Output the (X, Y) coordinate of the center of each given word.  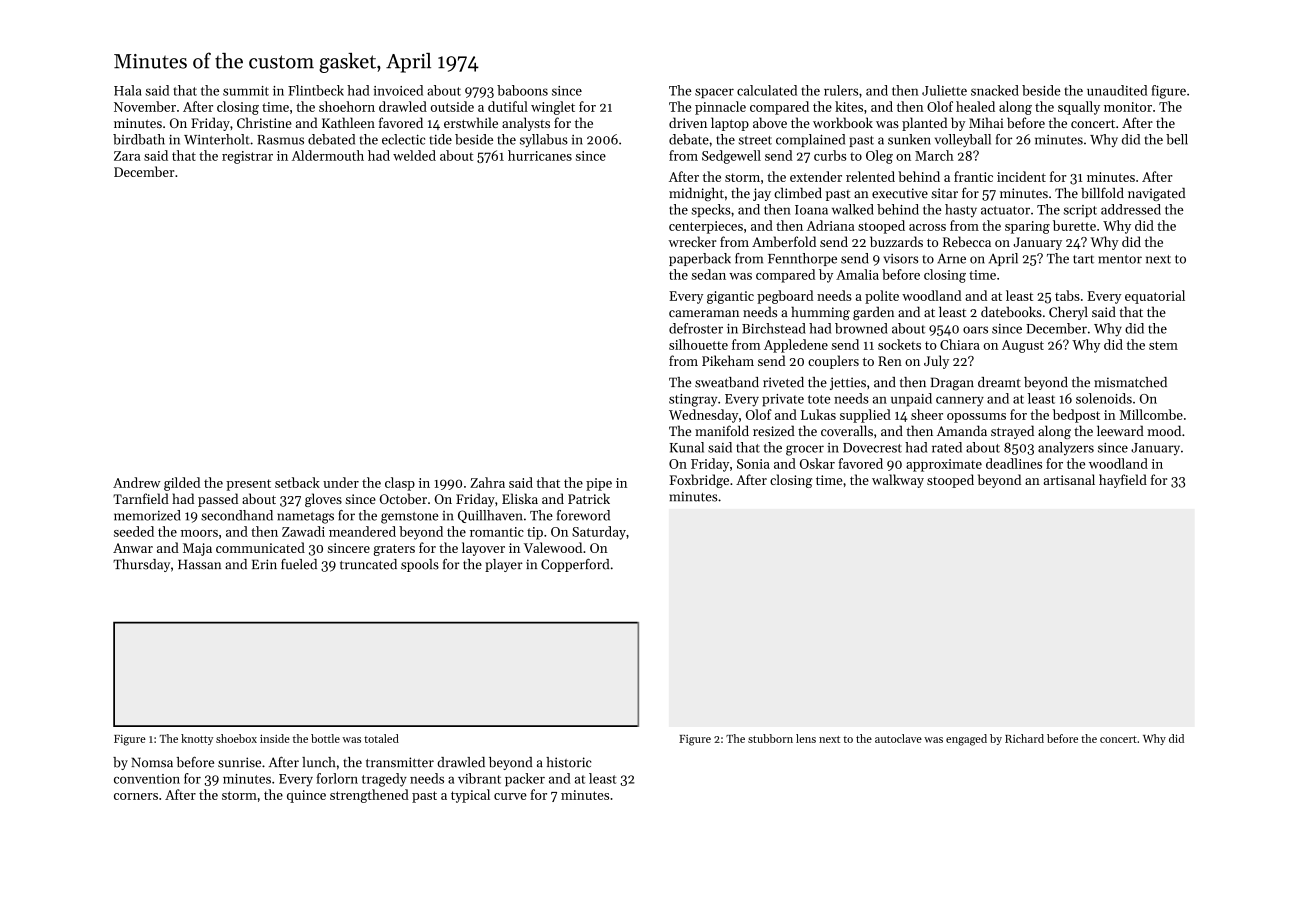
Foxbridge (699, 481)
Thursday (141, 565)
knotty (197, 739)
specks (711, 210)
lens (806, 738)
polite (882, 297)
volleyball (963, 140)
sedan (709, 274)
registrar (247, 157)
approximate (944, 465)
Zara (127, 156)
